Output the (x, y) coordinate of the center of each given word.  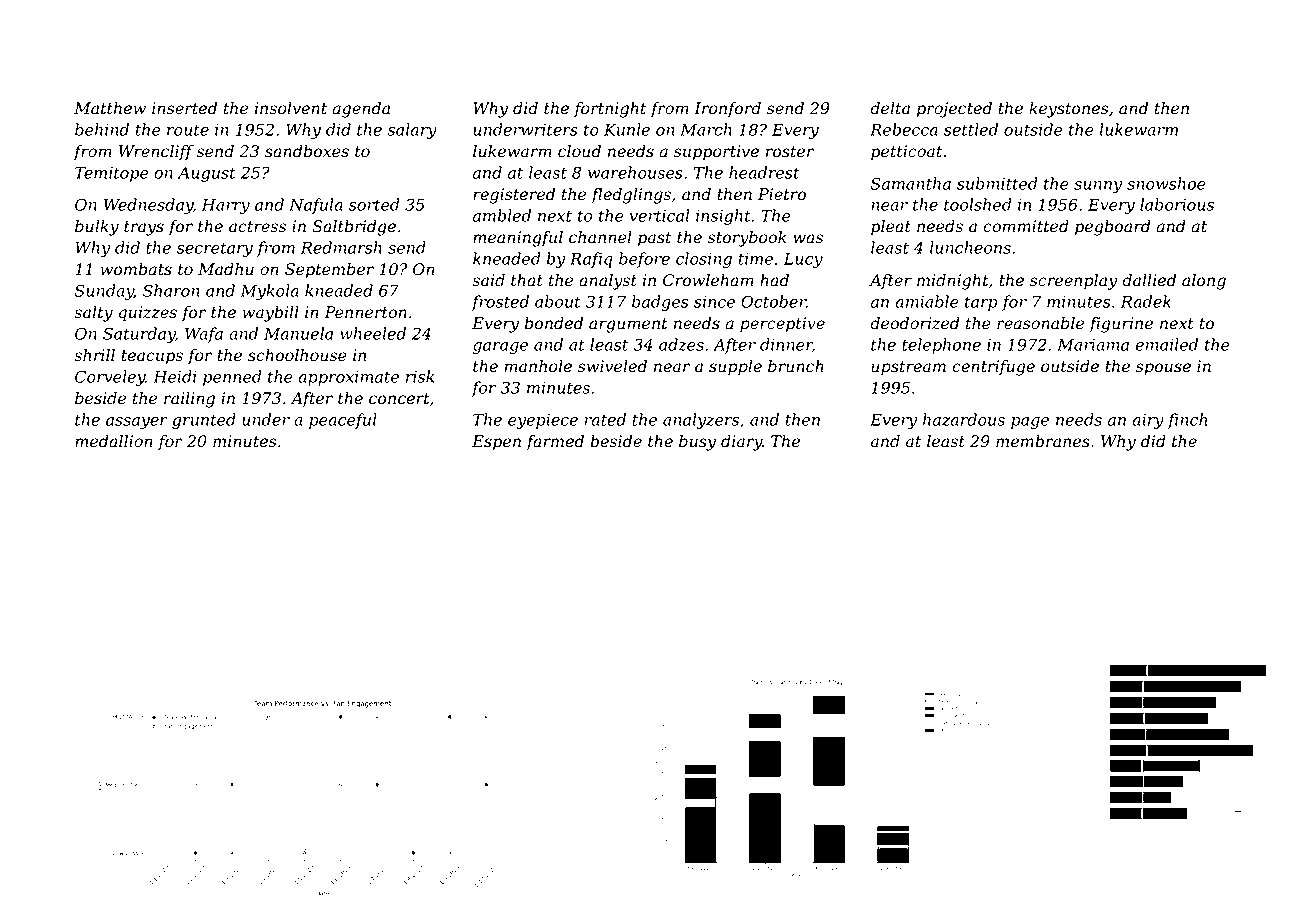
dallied (1149, 280)
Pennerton (365, 312)
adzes (681, 344)
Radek (1146, 301)
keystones (1068, 110)
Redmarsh (341, 247)
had (774, 280)
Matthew (110, 108)
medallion (114, 441)
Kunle (627, 129)
